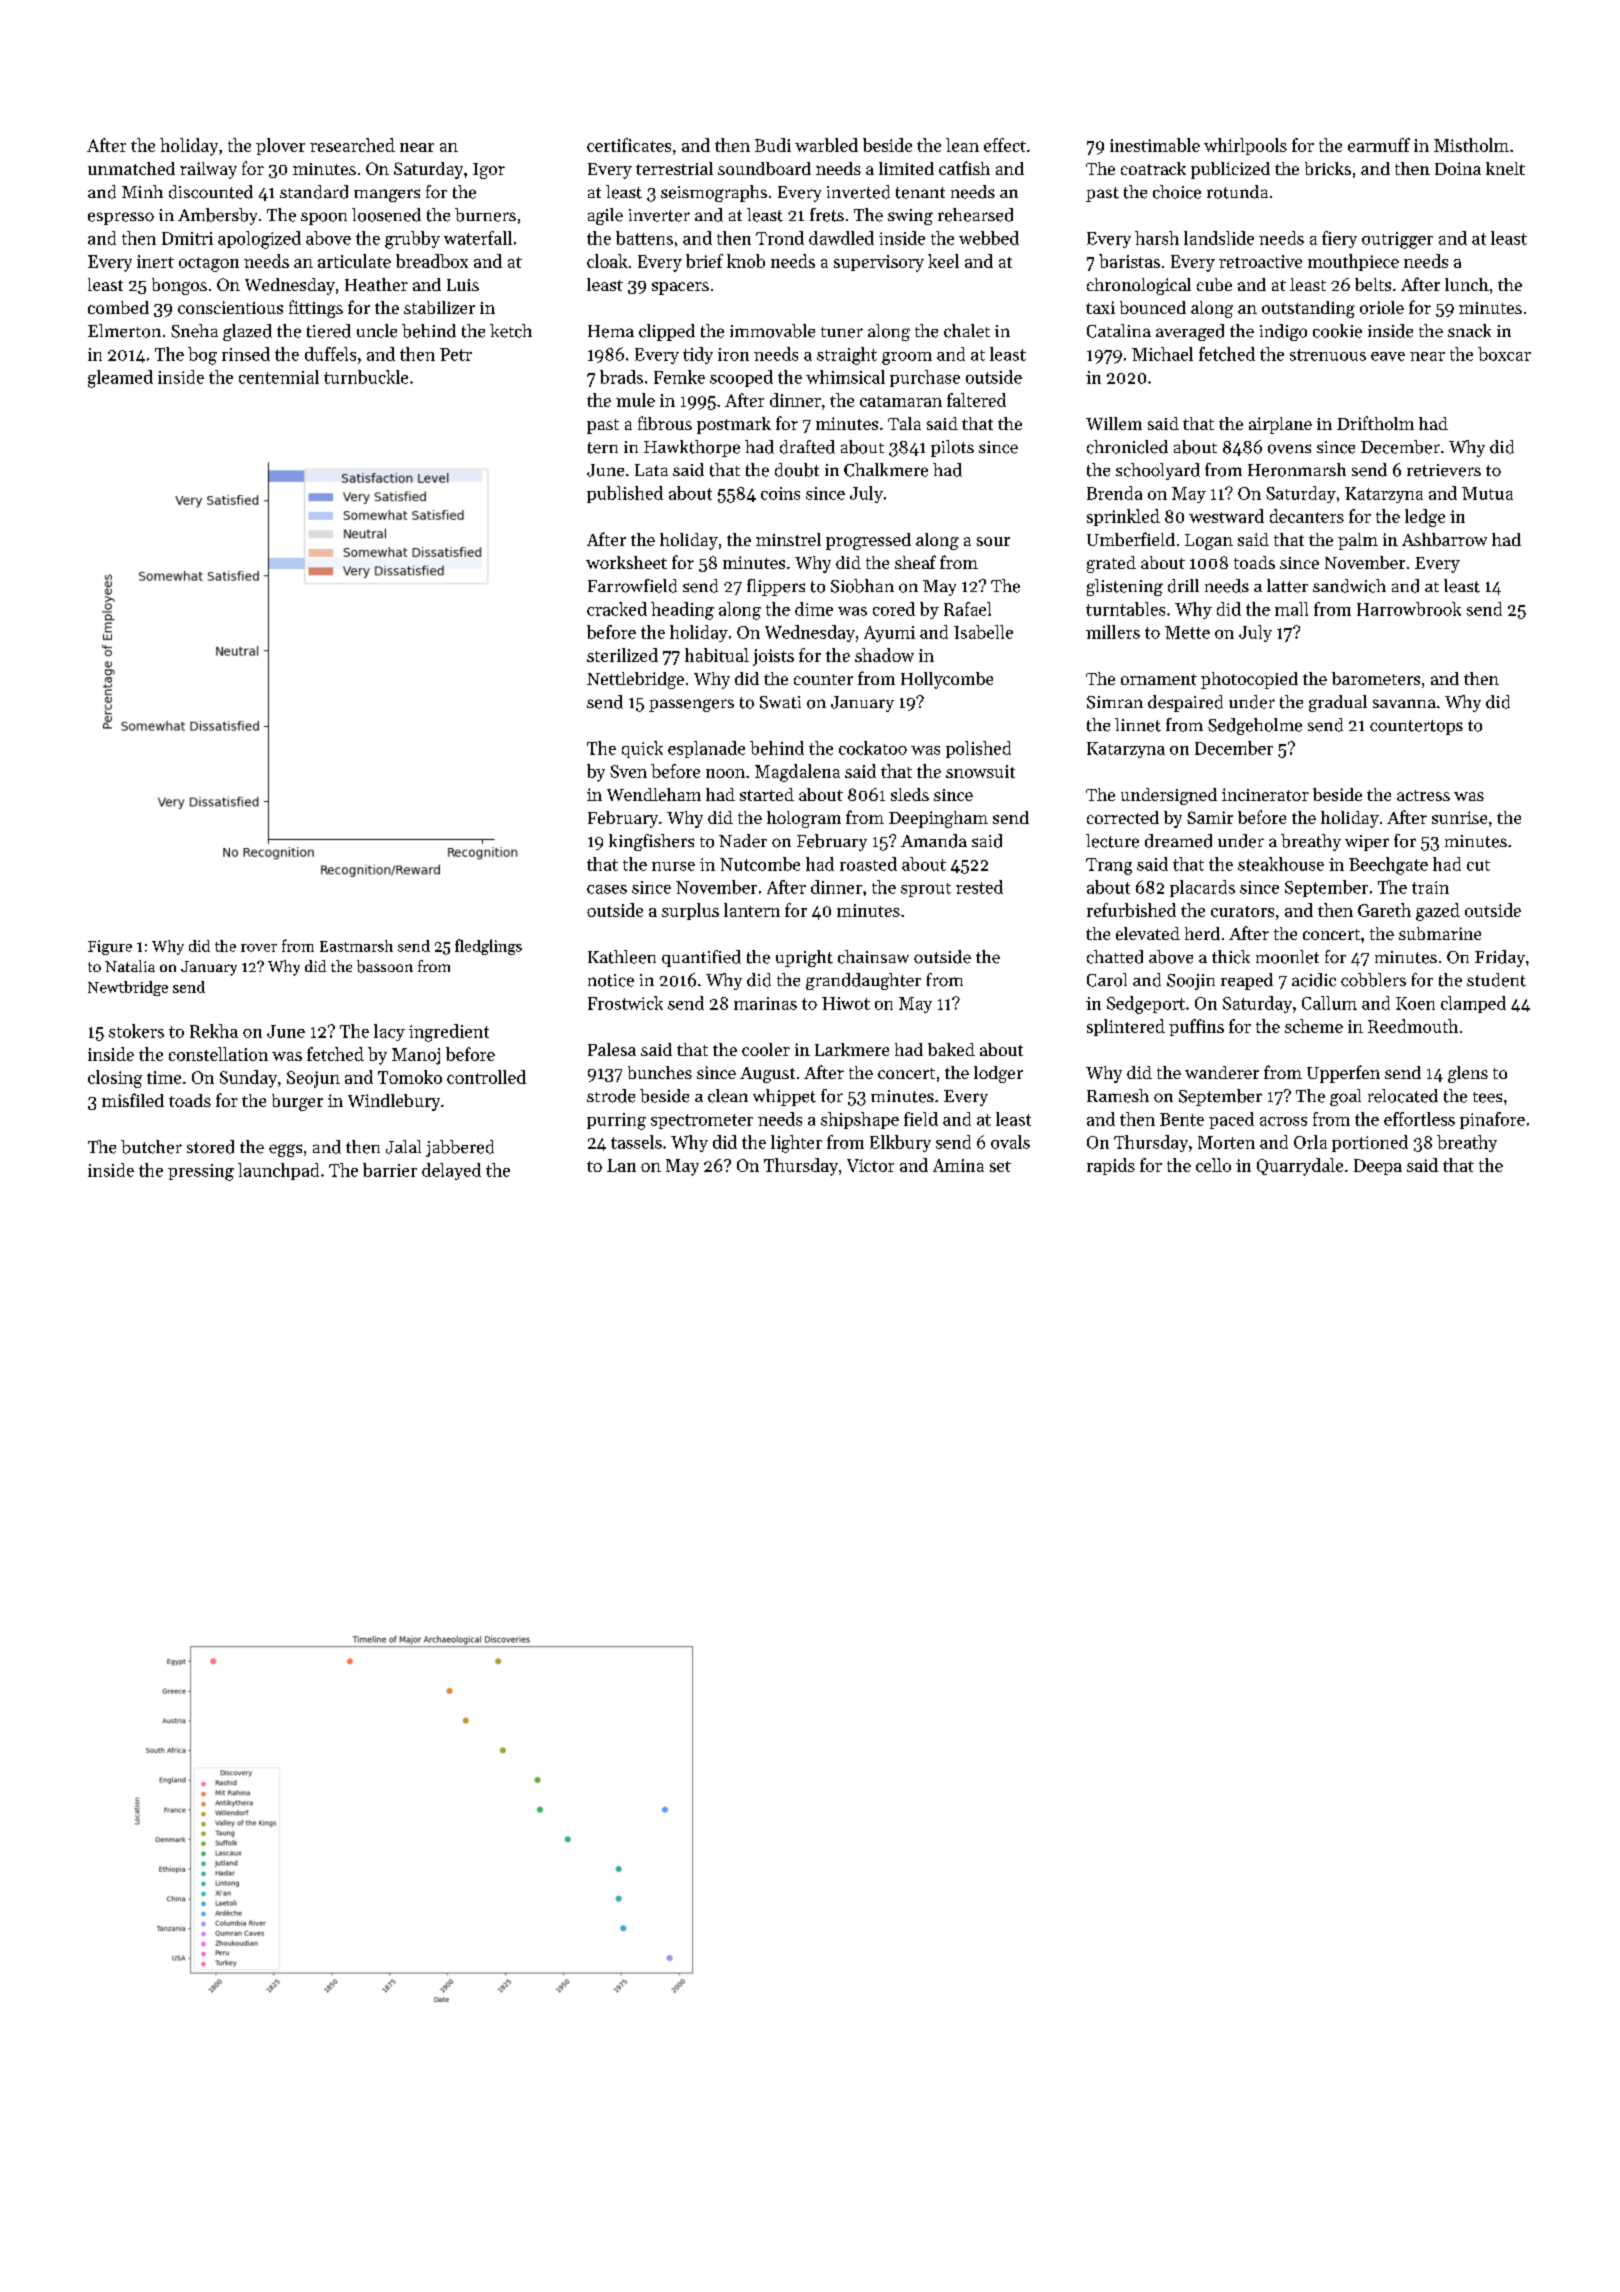  What do you see at coordinates (621, 377) in the screenshot?
I see `brads` at bounding box center [621, 377].
